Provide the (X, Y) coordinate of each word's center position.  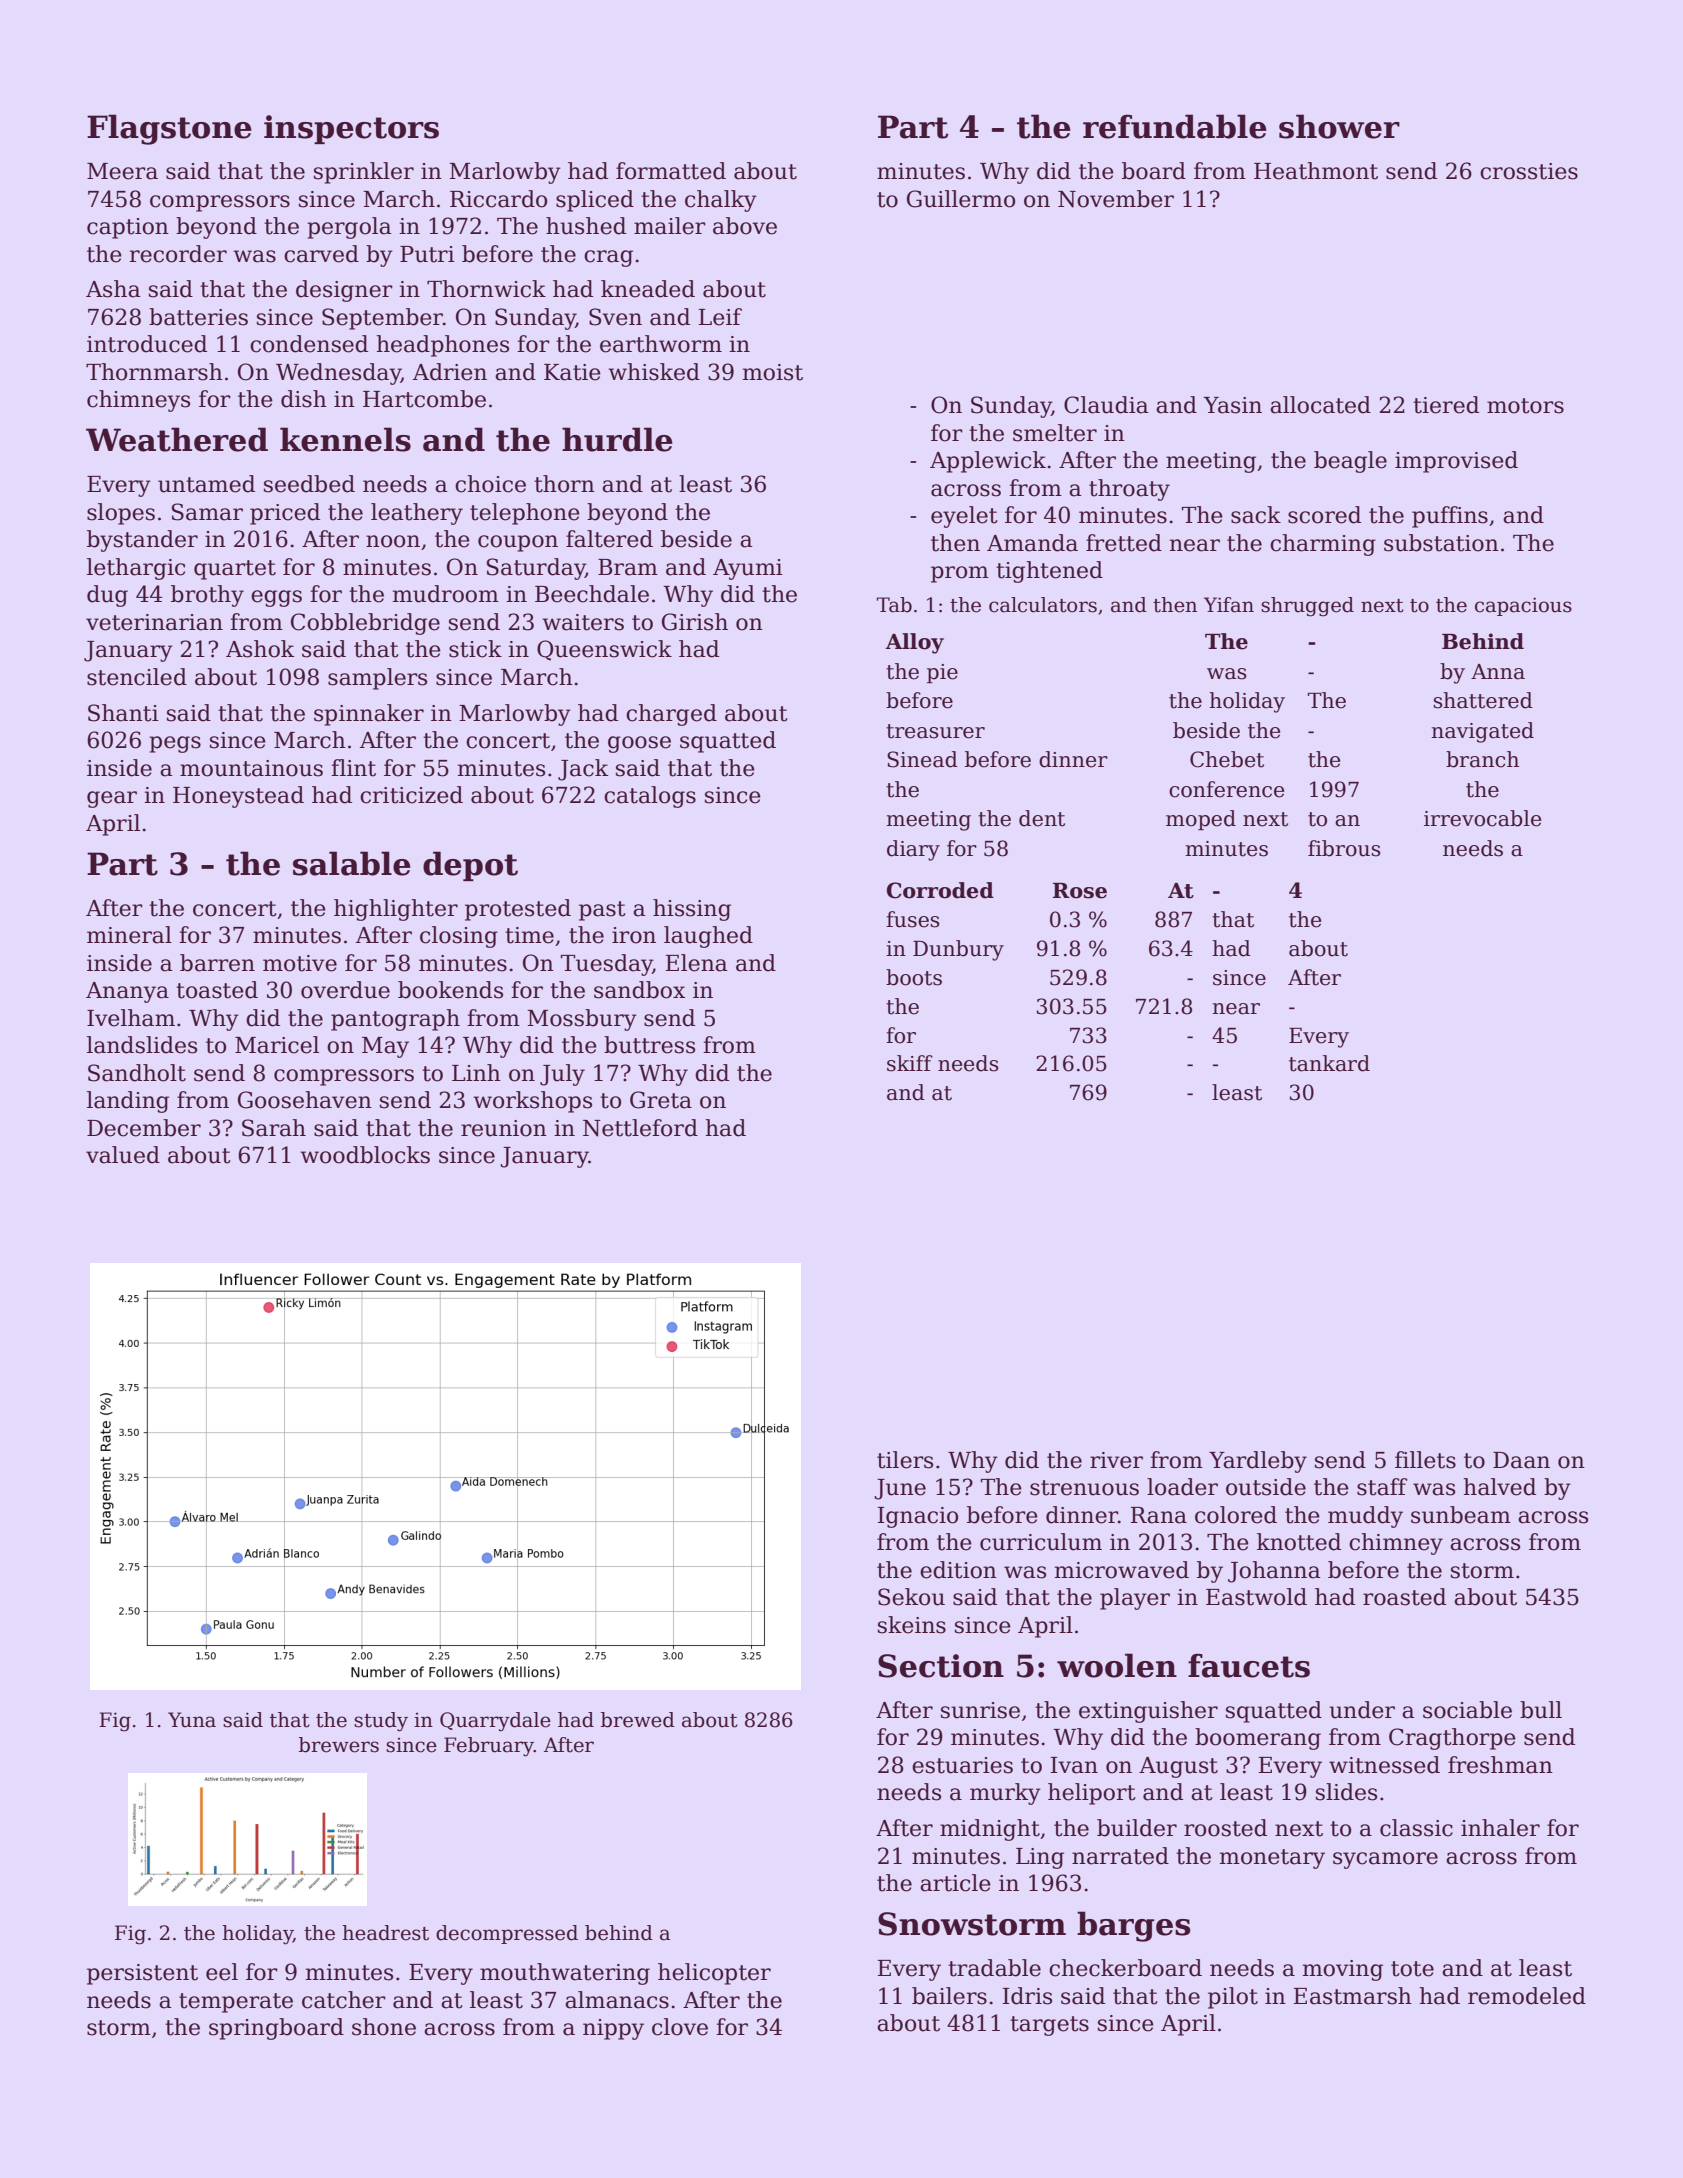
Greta (661, 1100)
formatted (671, 171)
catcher (344, 2000)
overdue (345, 990)
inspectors (351, 129)
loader (1182, 1487)
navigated (1482, 732)
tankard (1329, 1063)
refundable (1175, 126)
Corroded (940, 890)
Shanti (123, 713)
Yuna (192, 1720)
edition (958, 1570)
